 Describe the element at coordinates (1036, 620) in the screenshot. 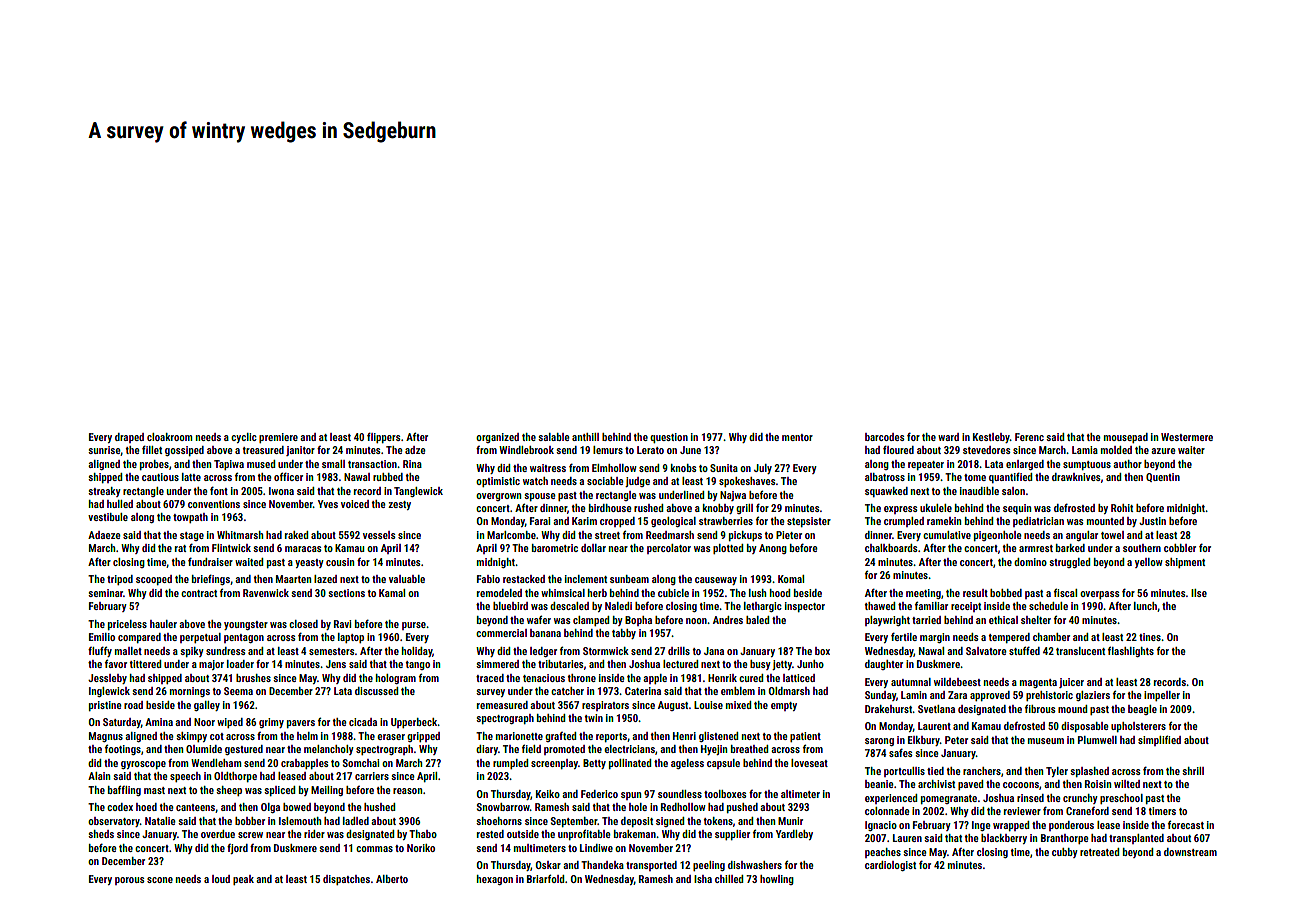

I see `shelter` at that location.
